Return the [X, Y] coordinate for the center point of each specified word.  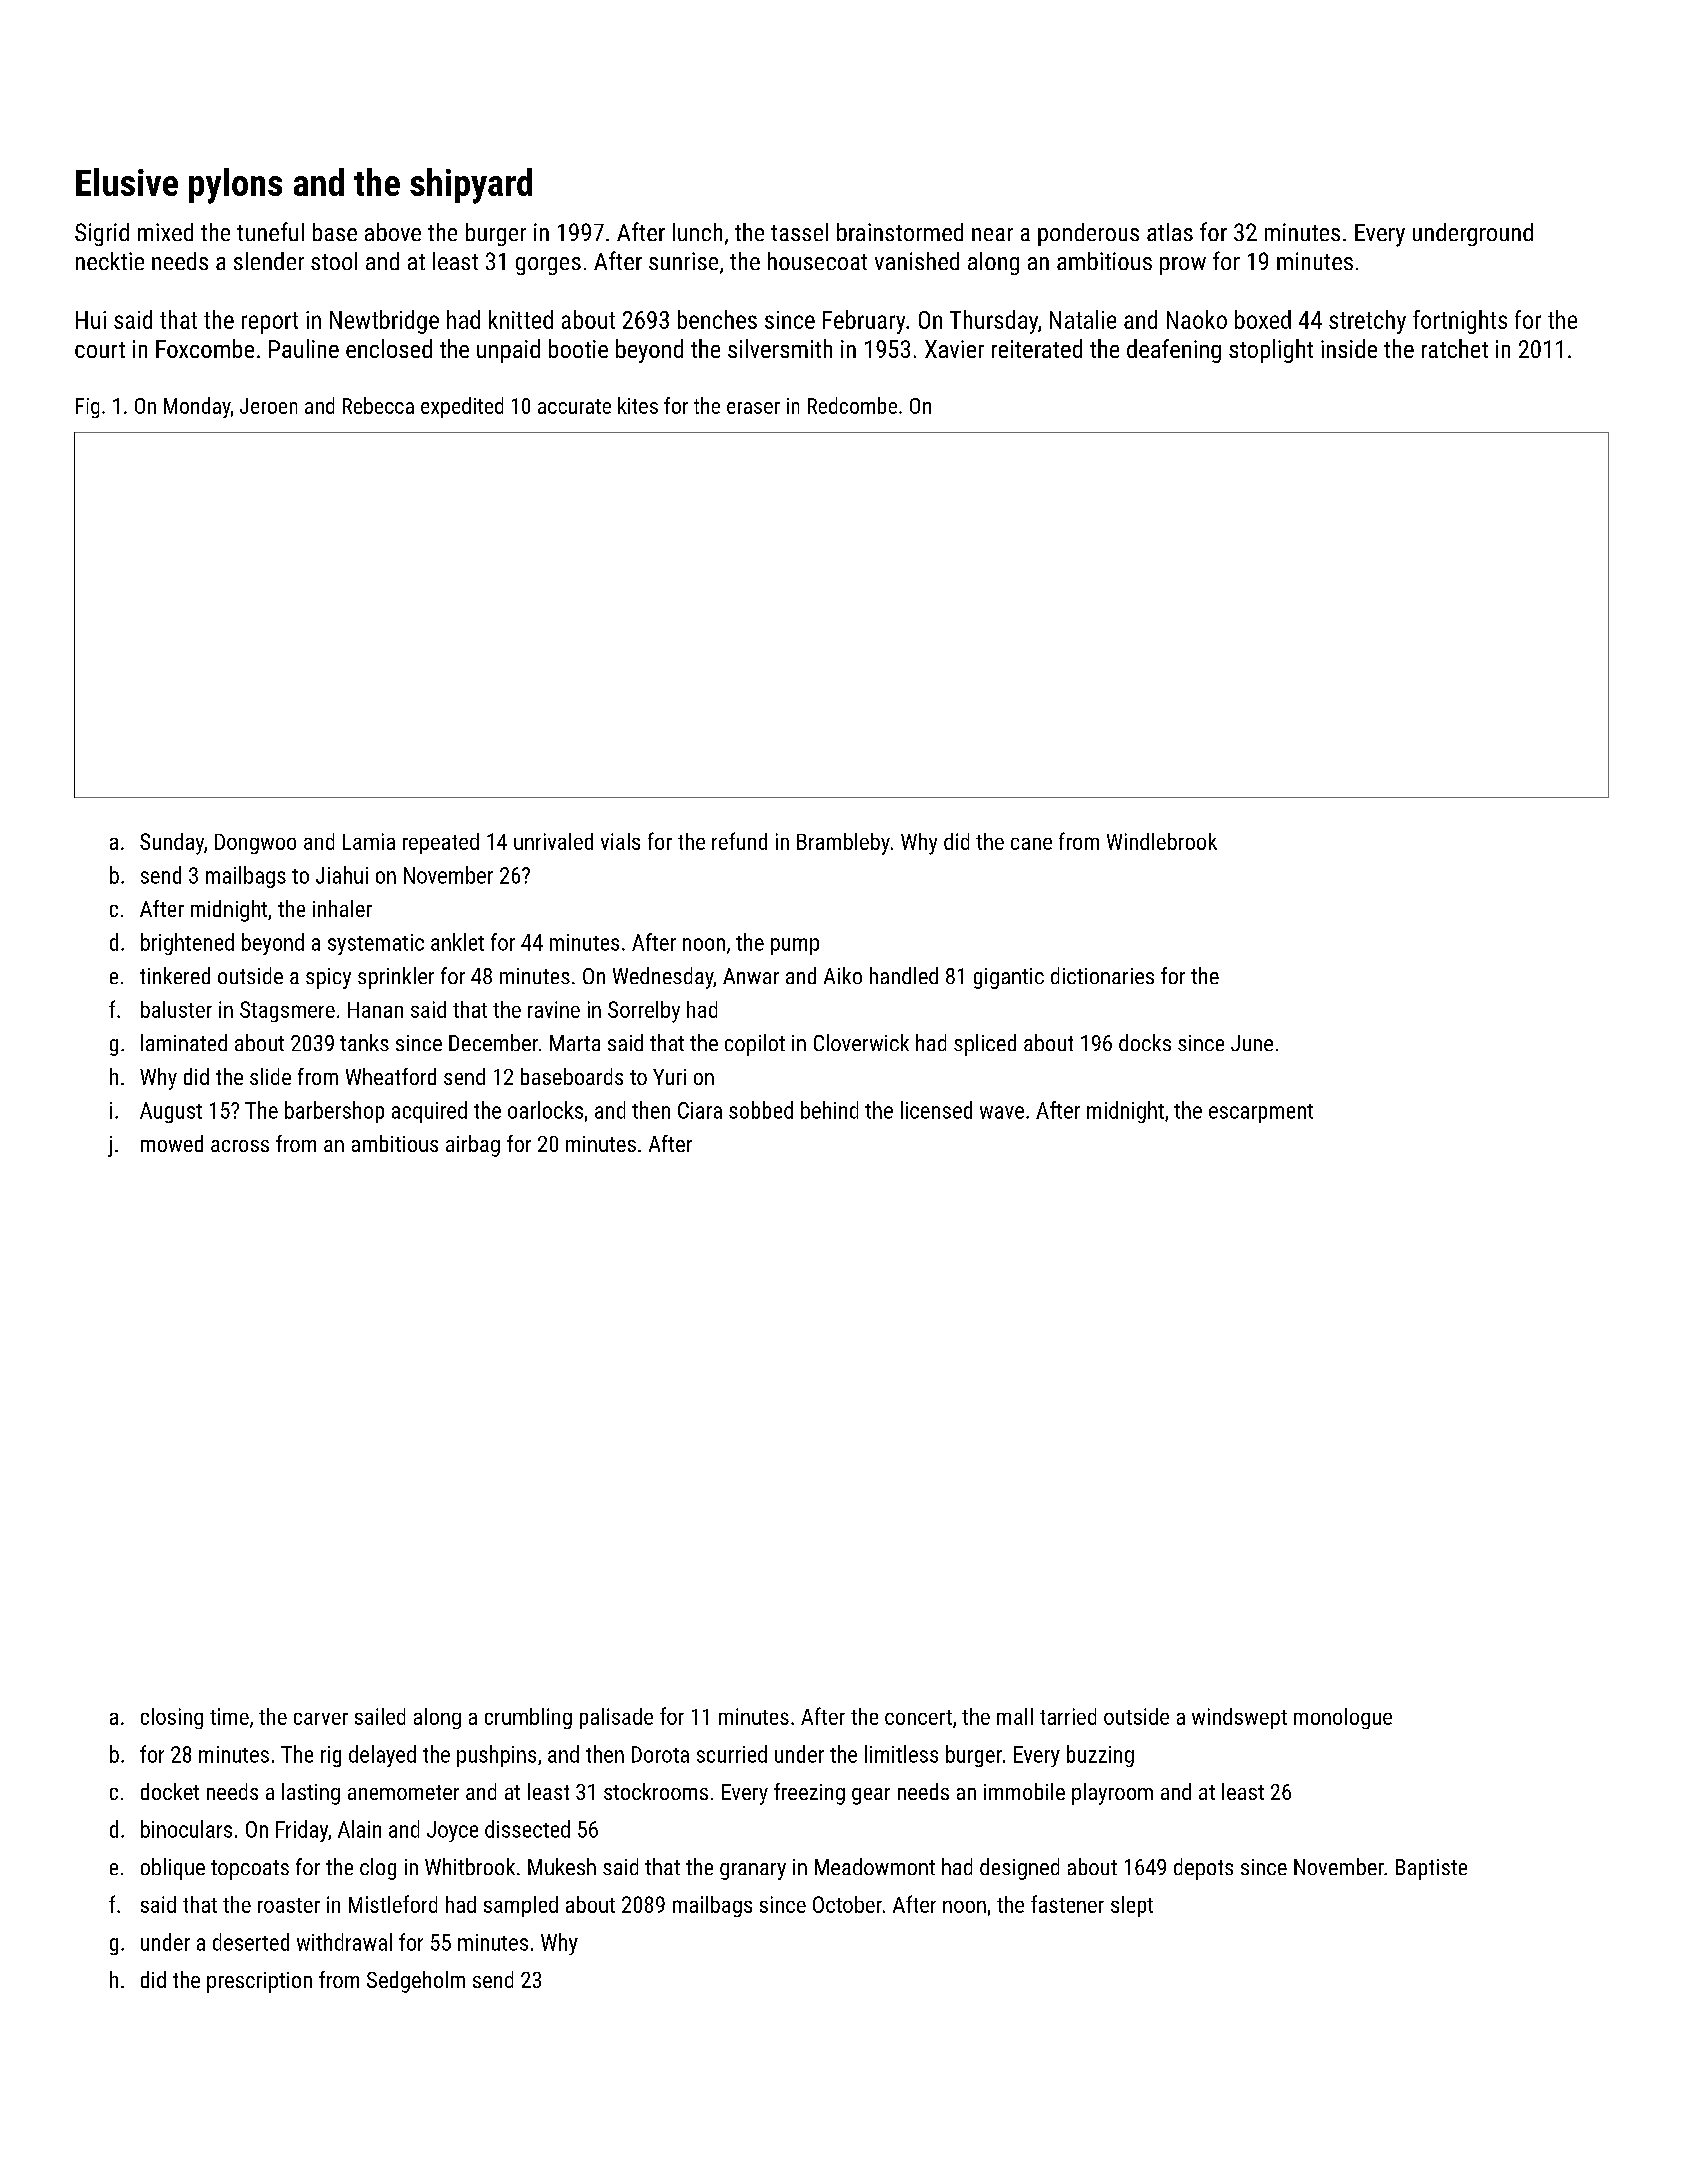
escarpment [1261, 1113]
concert [918, 1717]
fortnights [1460, 322]
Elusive [127, 182]
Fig [87, 408]
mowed [172, 1143]
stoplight [1271, 351]
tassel [799, 232]
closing [172, 1718]
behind [829, 1110]
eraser [753, 408]
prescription [259, 1982]
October [847, 1904]
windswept [1239, 1718]
